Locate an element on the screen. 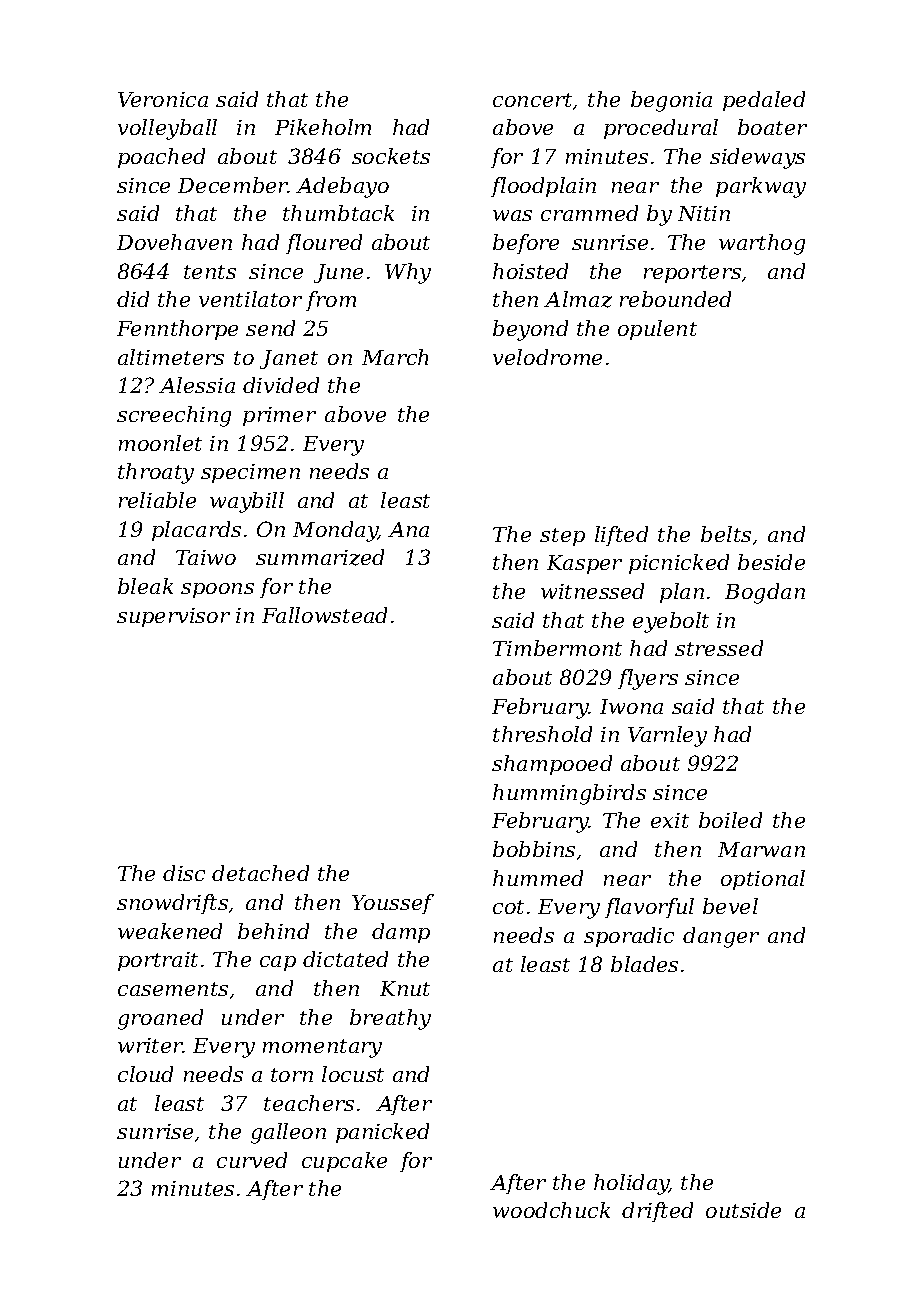  concert is located at coordinates (532, 100).
